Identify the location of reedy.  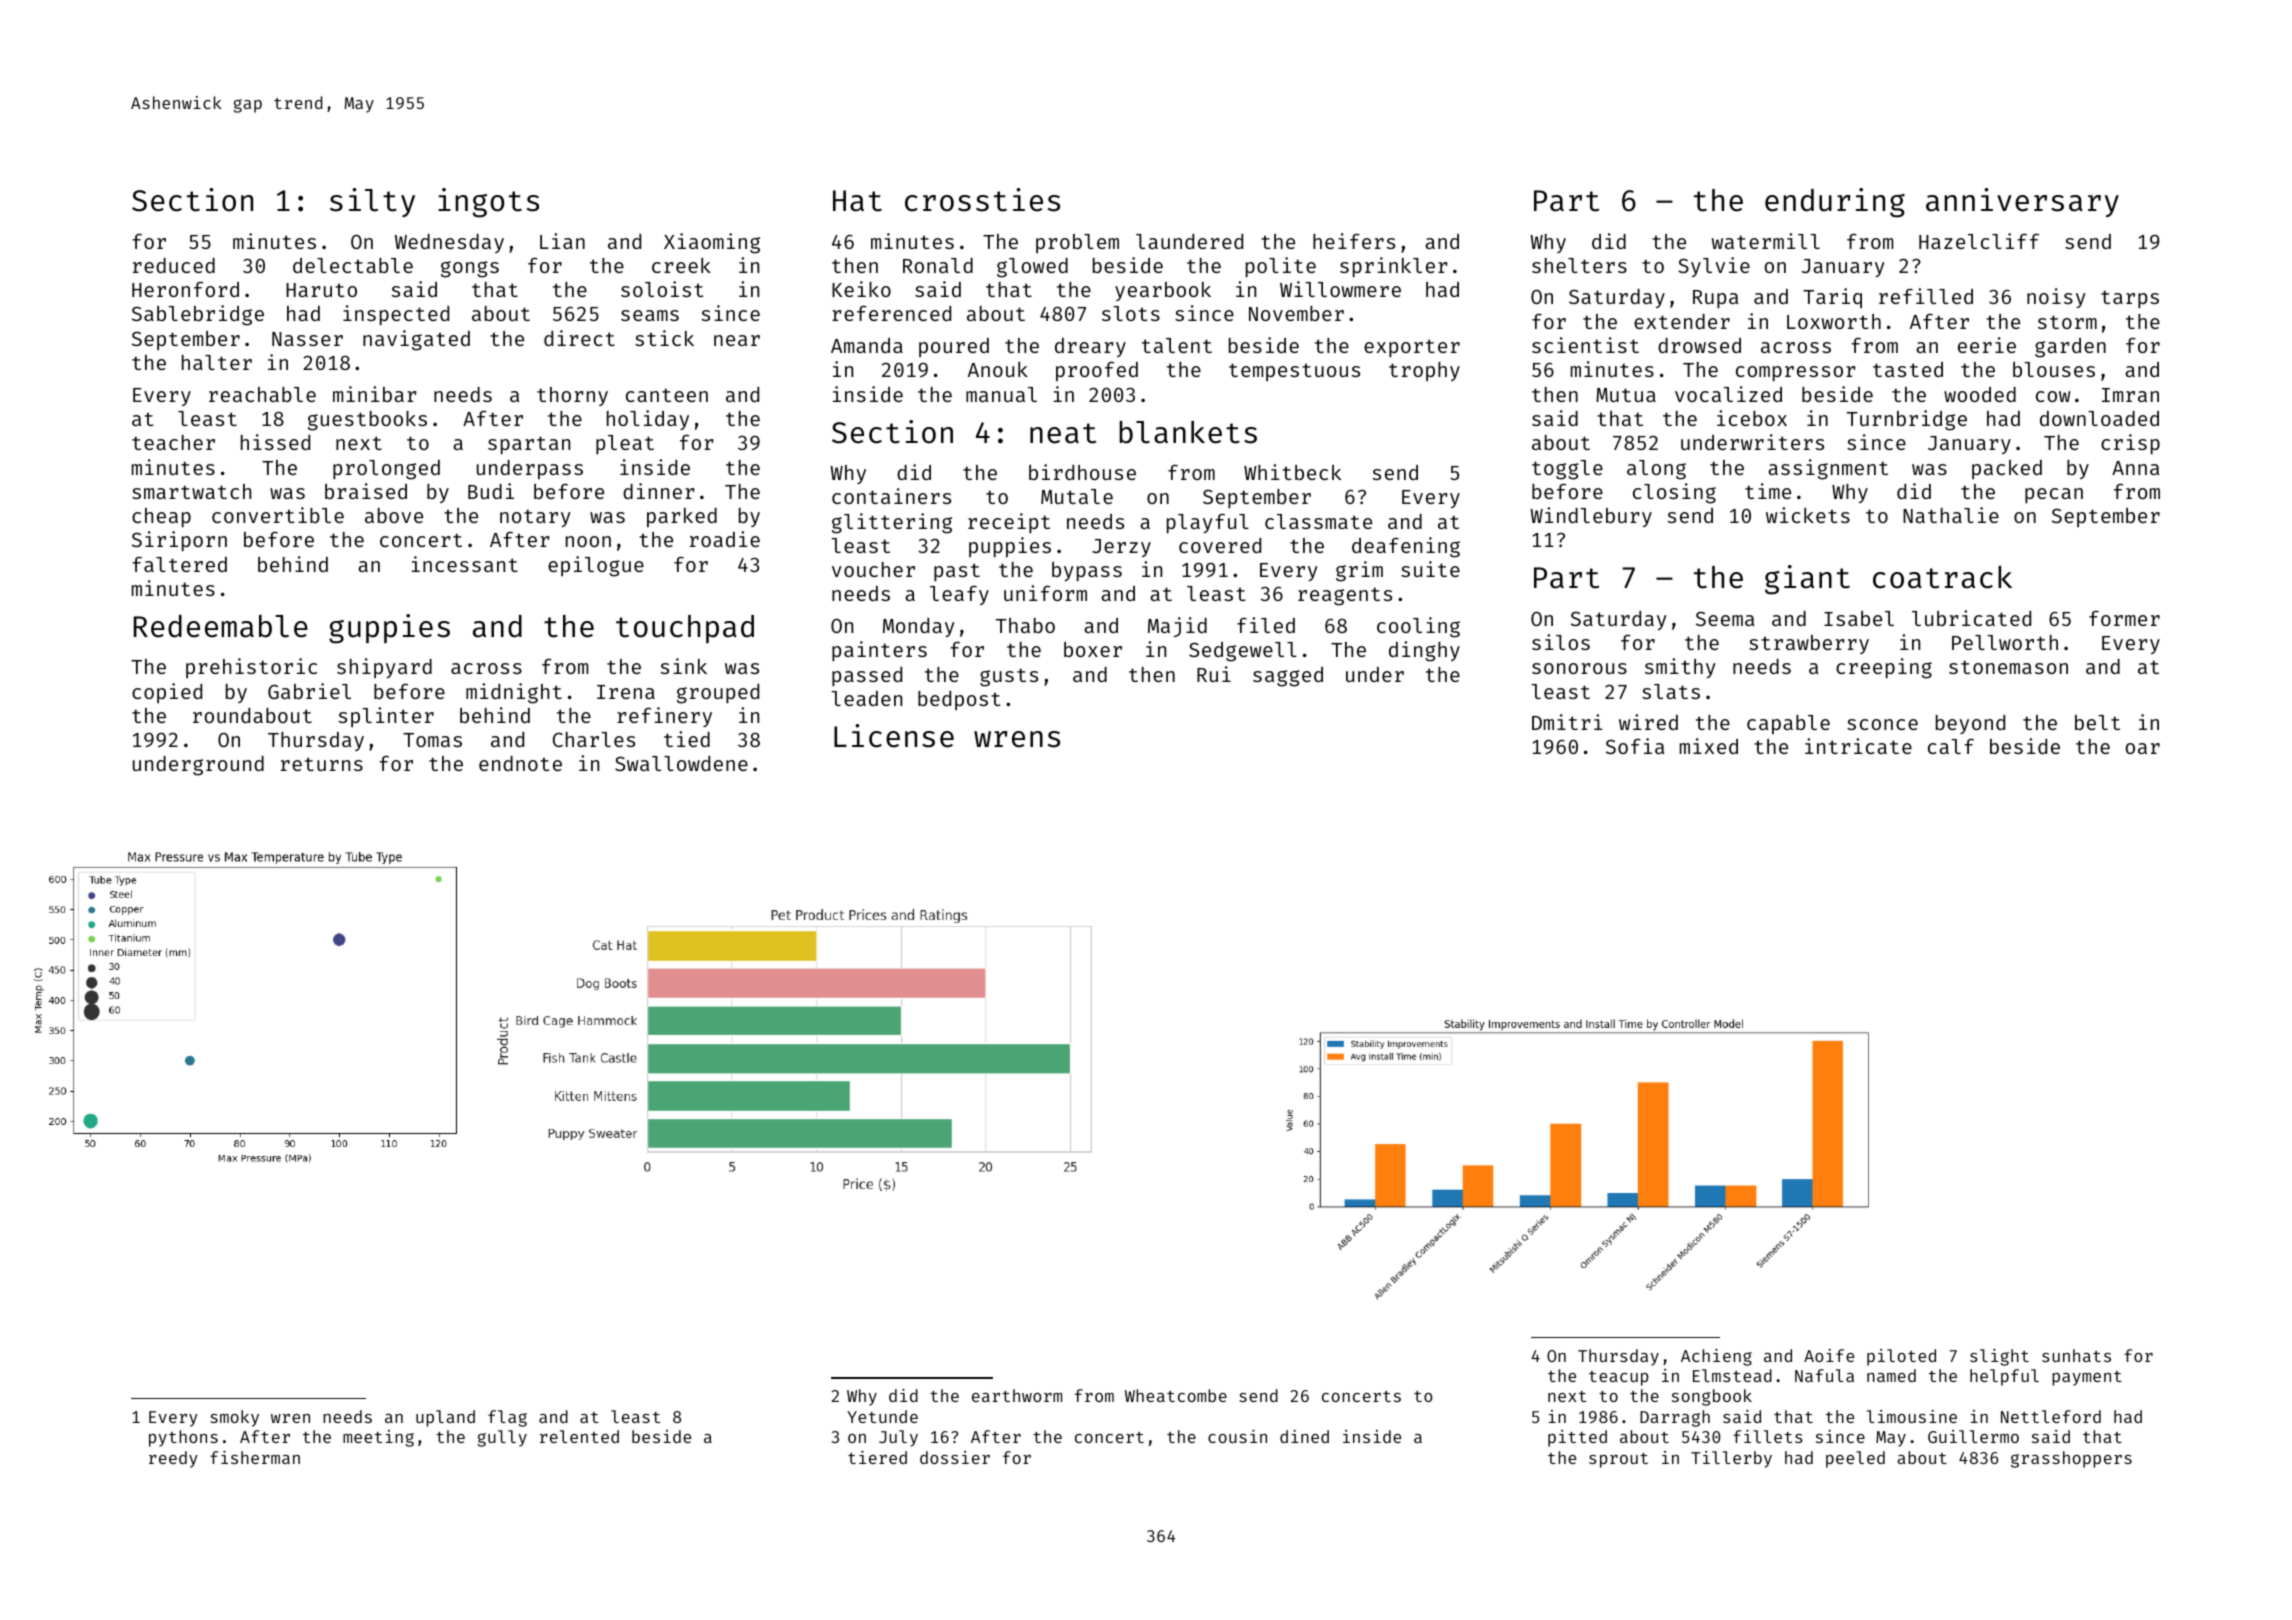
(173, 1459).
